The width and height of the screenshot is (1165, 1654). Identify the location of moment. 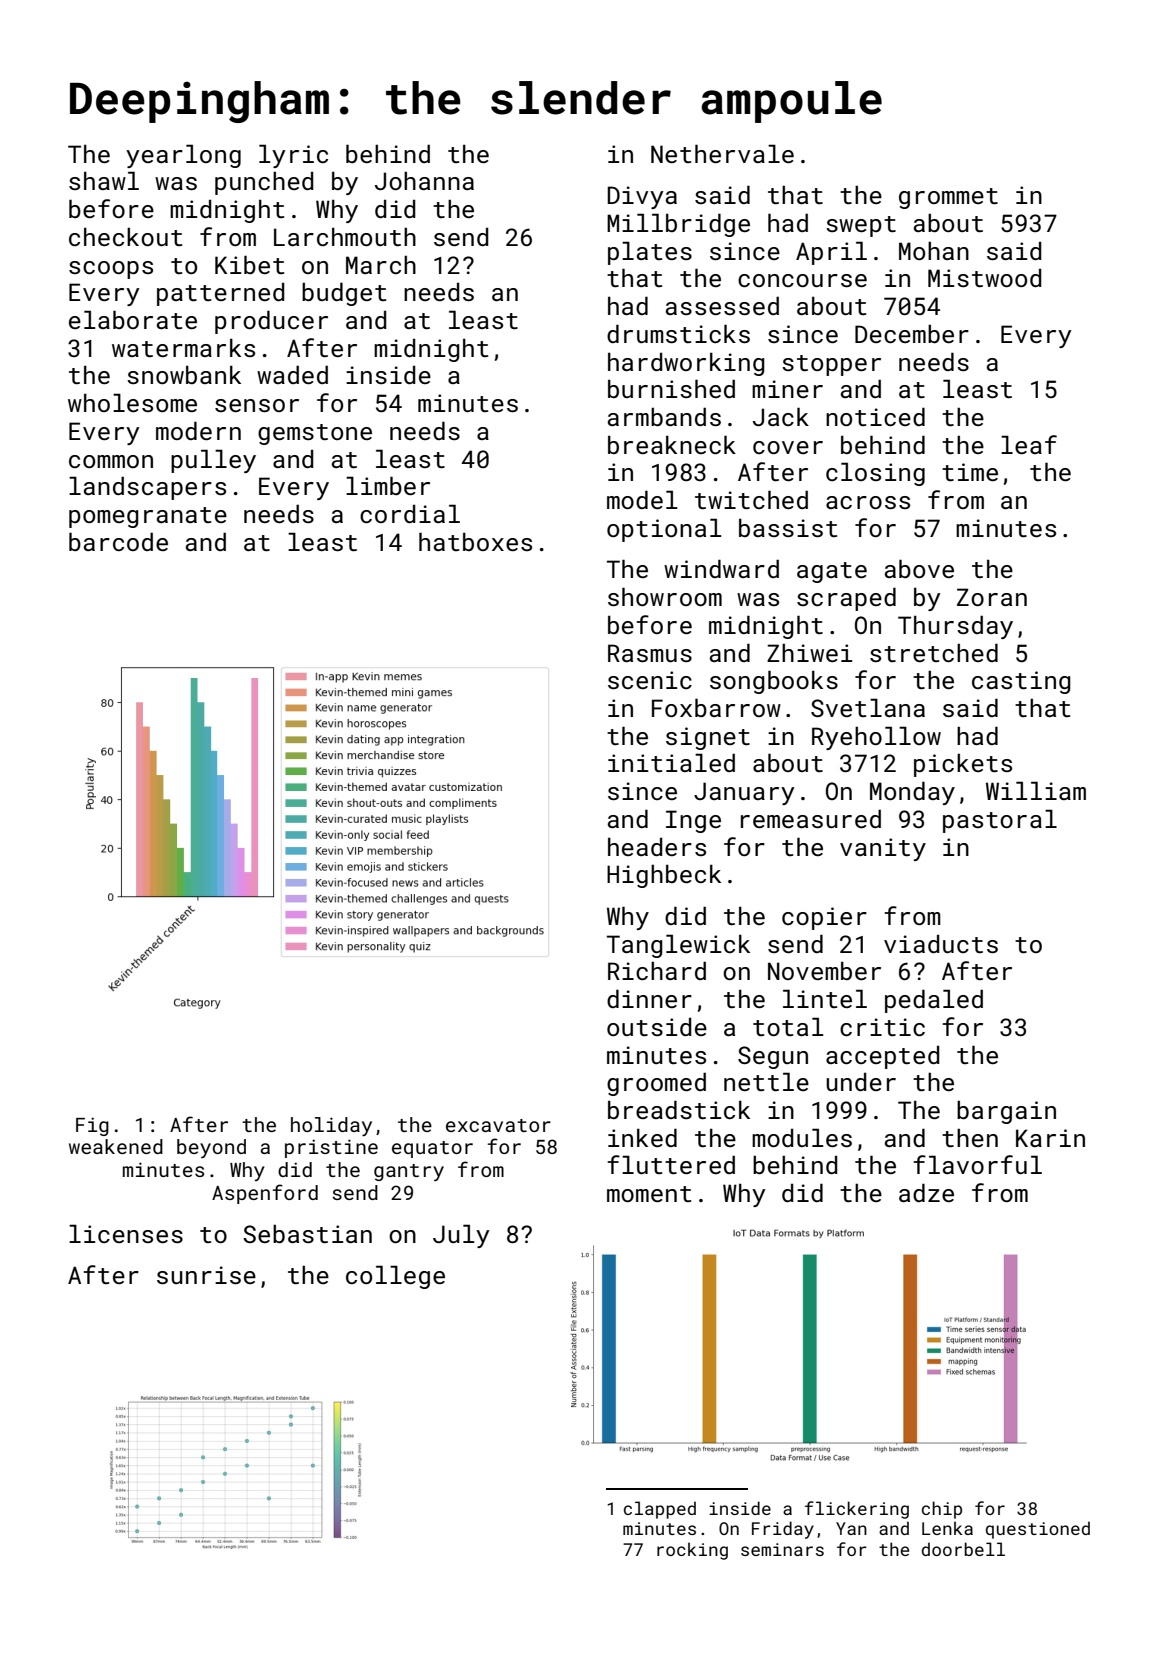
(649, 1194).
